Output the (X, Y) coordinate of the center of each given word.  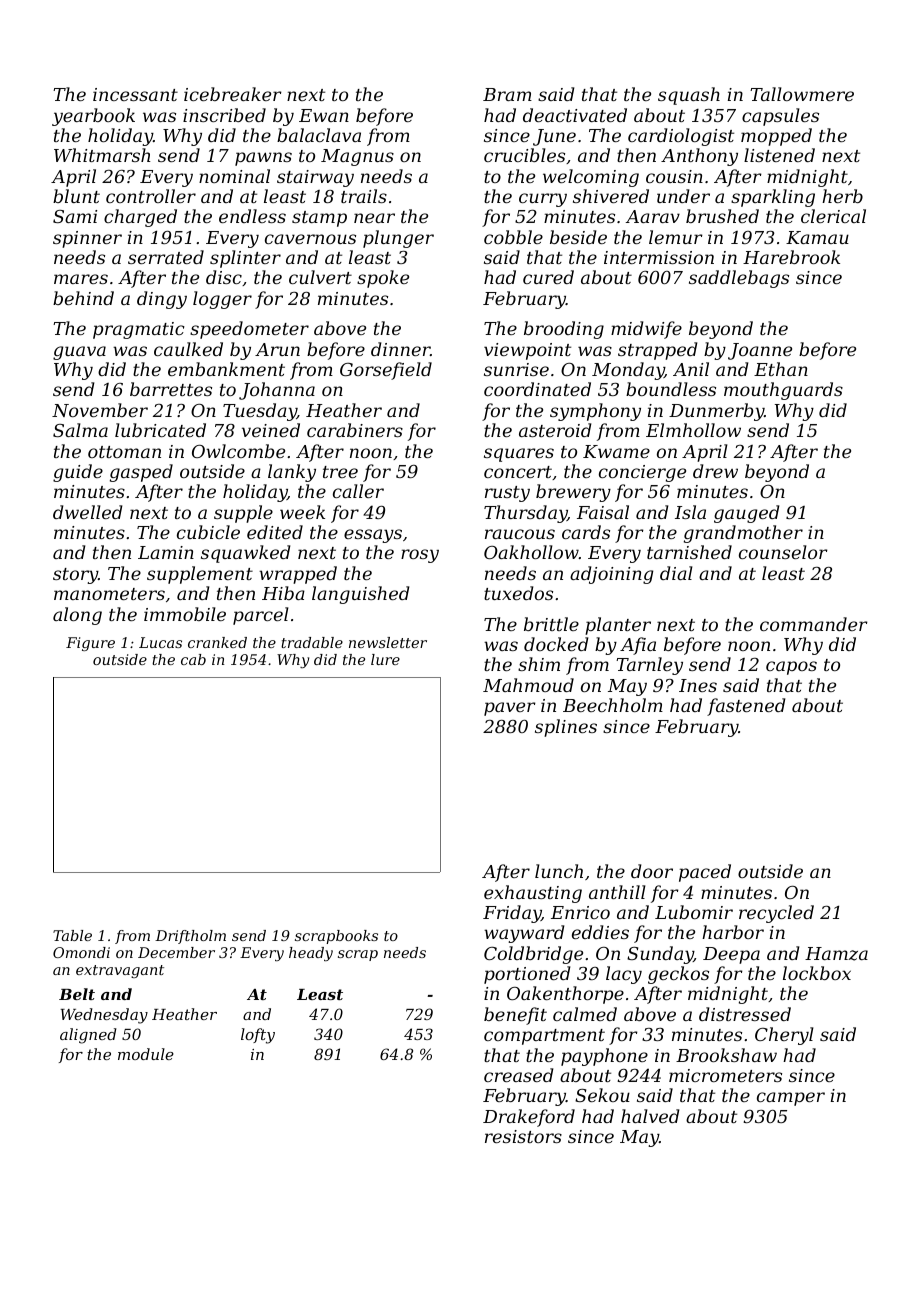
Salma (80, 430)
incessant (135, 94)
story (75, 576)
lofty (258, 1036)
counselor (783, 552)
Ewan (324, 115)
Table (72, 935)
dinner (400, 349)
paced (705, 873)
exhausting (533, 894)
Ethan (781, 369)
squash (689, 96)
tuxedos (518, 593)
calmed (585, 1014)
